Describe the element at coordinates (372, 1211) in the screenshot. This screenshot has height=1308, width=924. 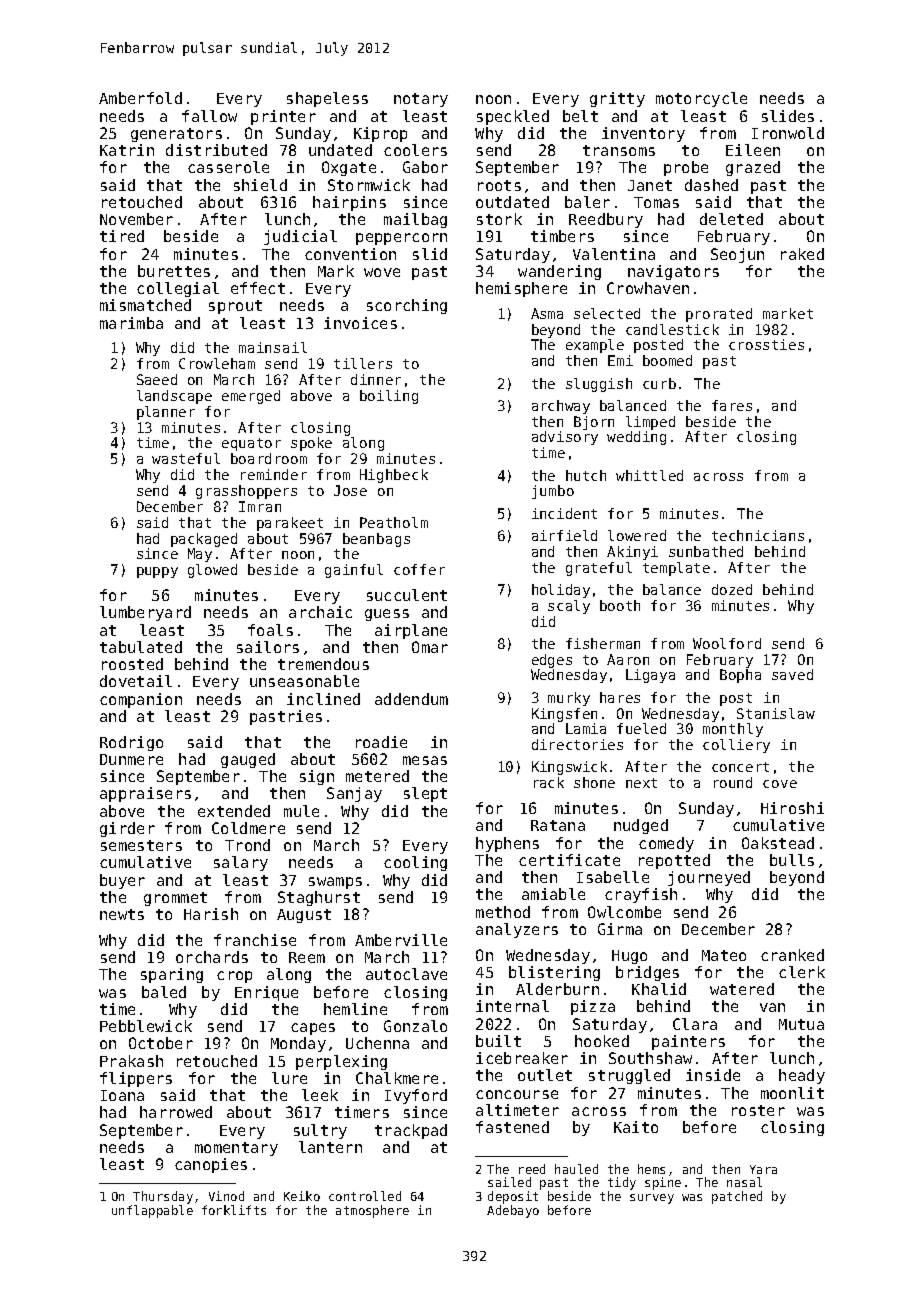
I see `atmosphere` at that location.
